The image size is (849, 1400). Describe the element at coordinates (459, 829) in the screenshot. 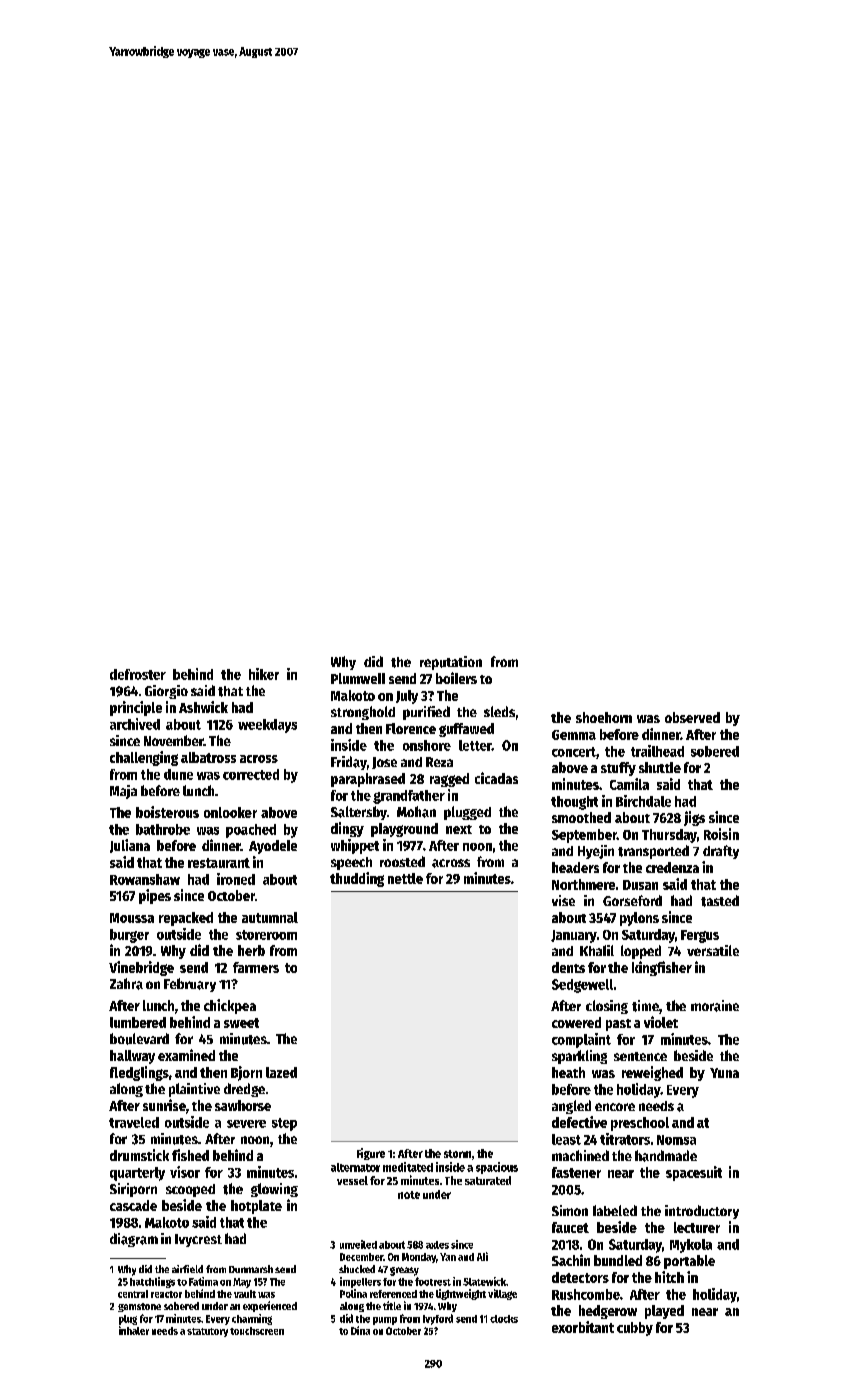

I see `next` at that location.
